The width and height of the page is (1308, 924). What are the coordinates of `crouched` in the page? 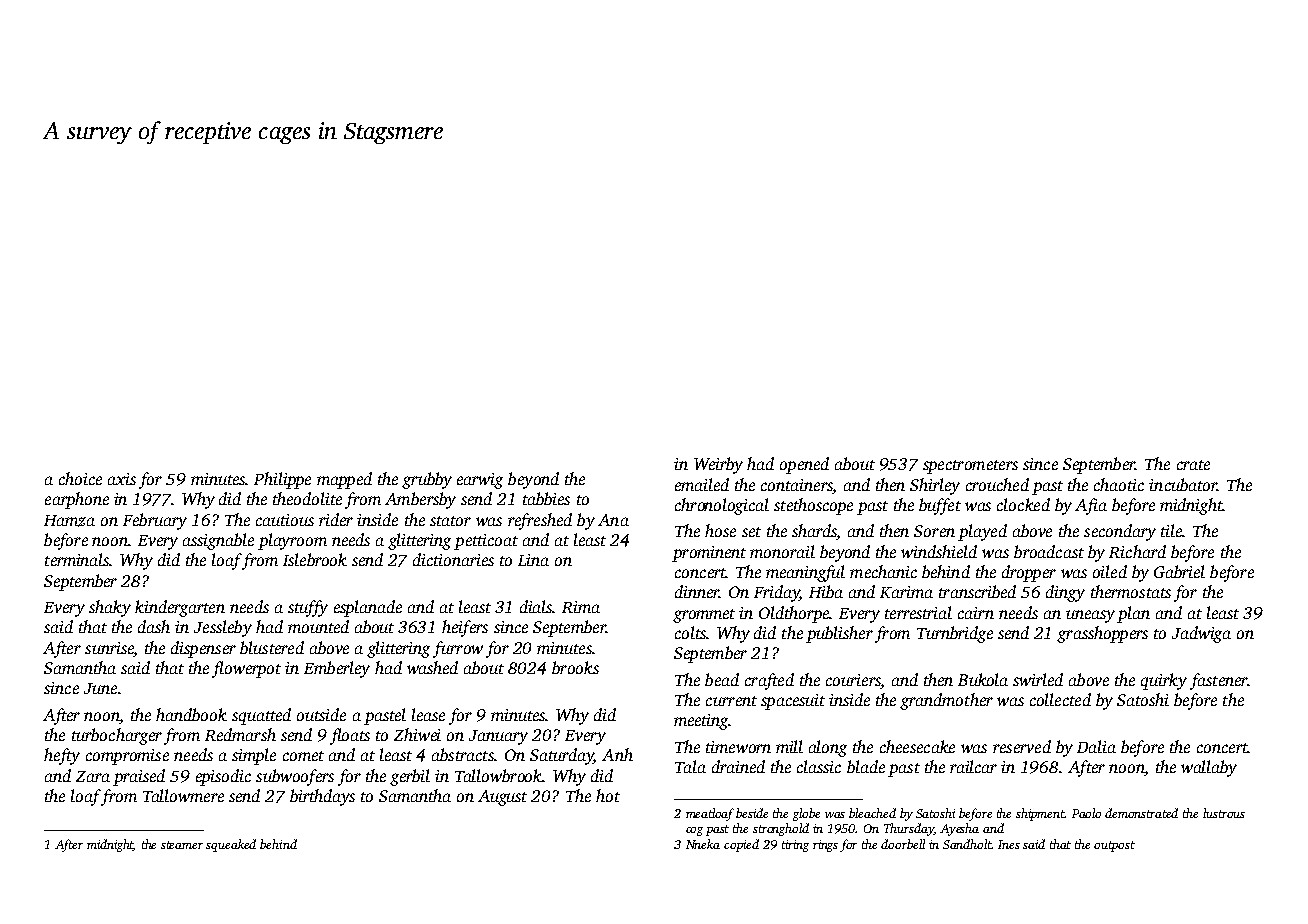 It's located at (997, 484).
